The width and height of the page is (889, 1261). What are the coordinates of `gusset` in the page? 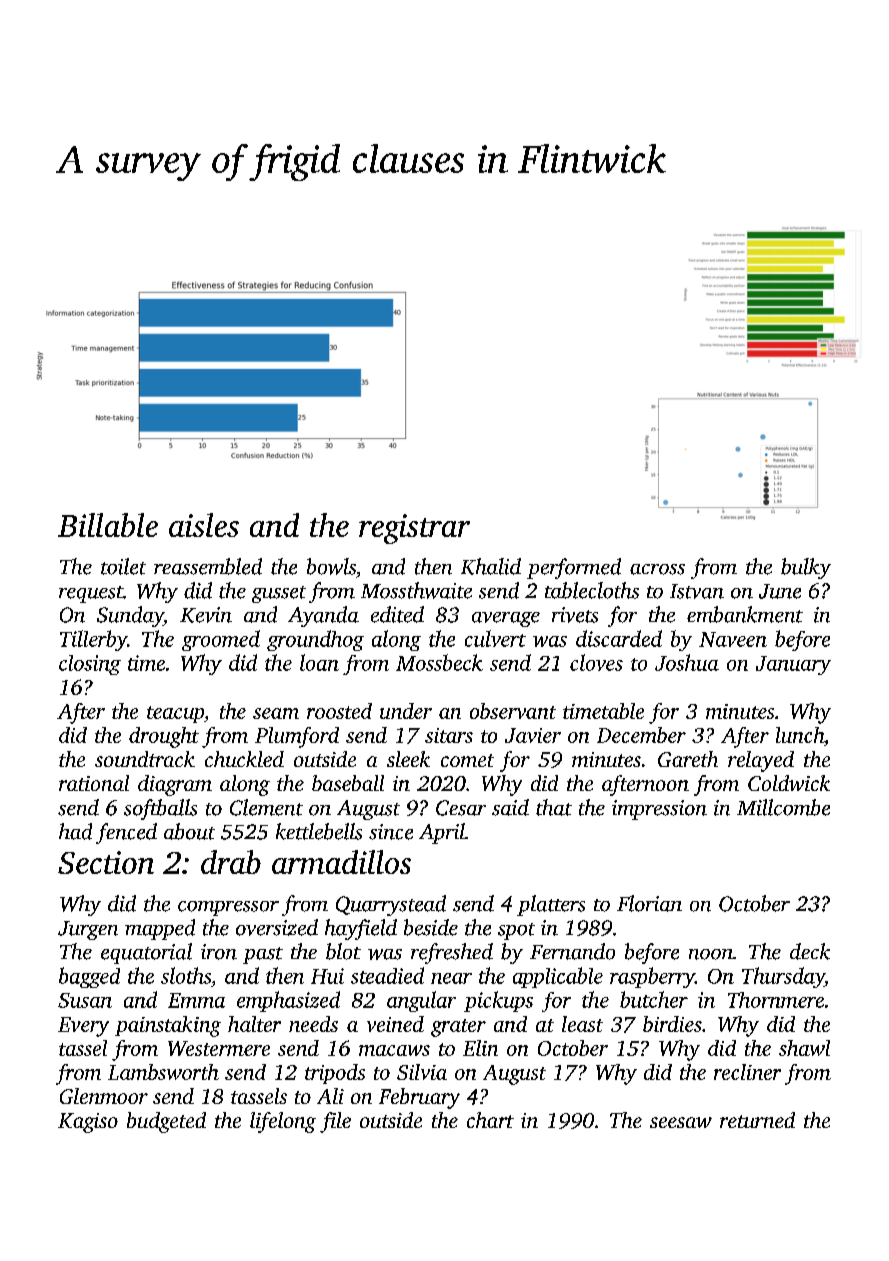 It's located at (279, 594).
